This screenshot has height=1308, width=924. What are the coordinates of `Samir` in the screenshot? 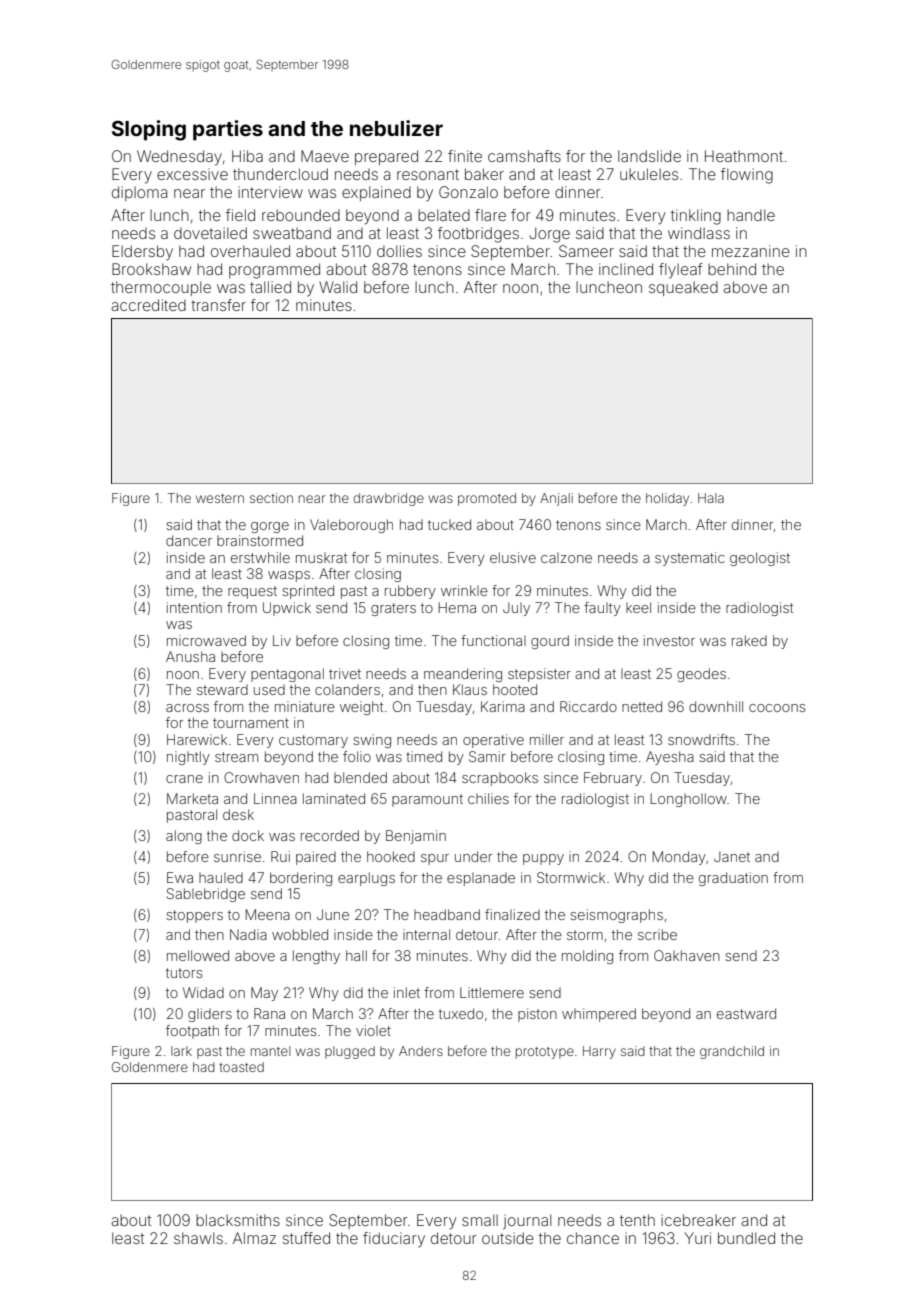 It's located at (487, 756).
